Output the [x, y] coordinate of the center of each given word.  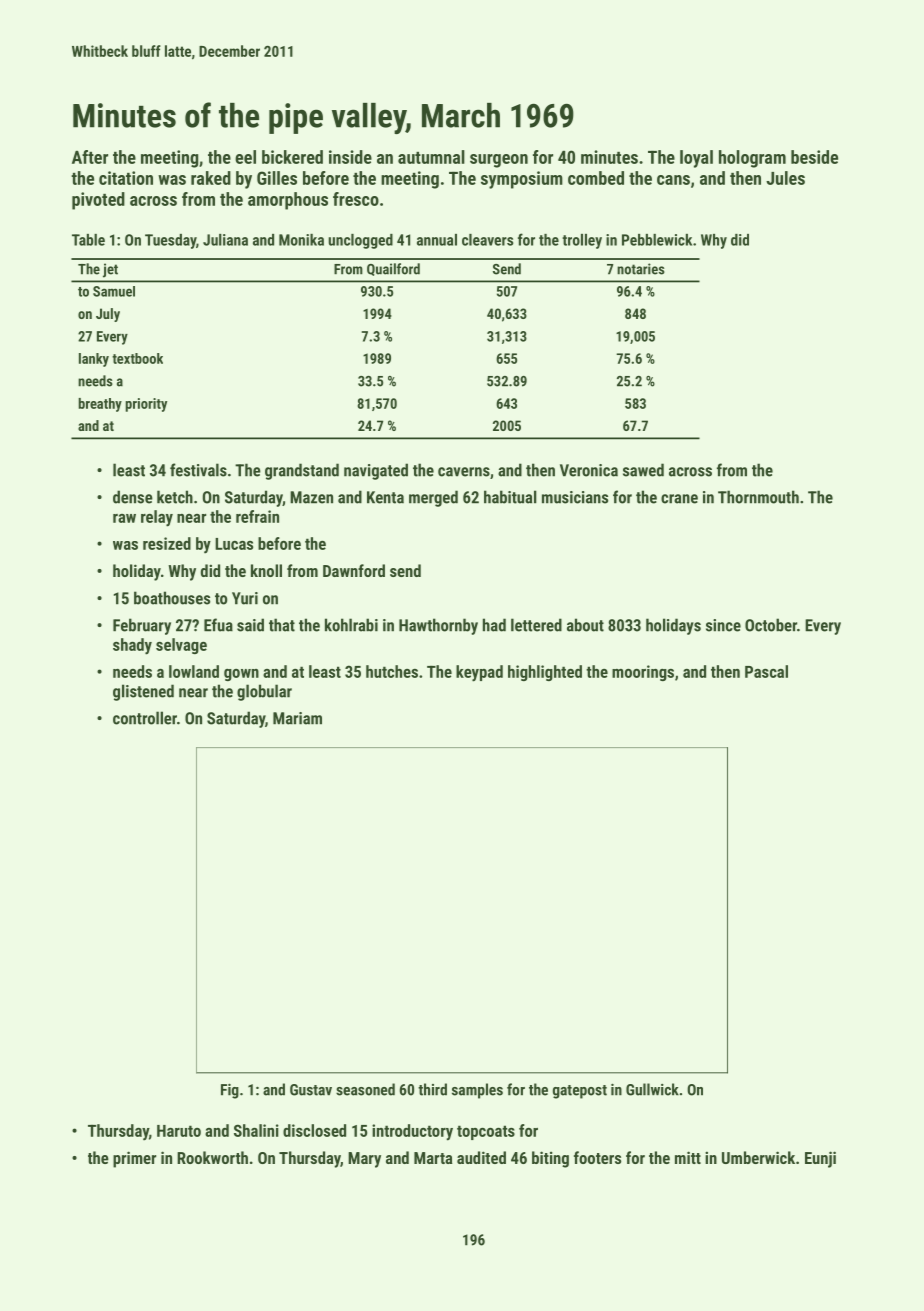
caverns [464, 472]
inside [350, 157]
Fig [230, 1091]
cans [673, 180]
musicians [575, 497]
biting [550, 1159]
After [90, 157]
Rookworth [212, 1157]
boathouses [172, 598]
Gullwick [652, 1089]
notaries [641, 269]
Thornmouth [758, 497]
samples [477, 1091]
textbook [137, 358]
